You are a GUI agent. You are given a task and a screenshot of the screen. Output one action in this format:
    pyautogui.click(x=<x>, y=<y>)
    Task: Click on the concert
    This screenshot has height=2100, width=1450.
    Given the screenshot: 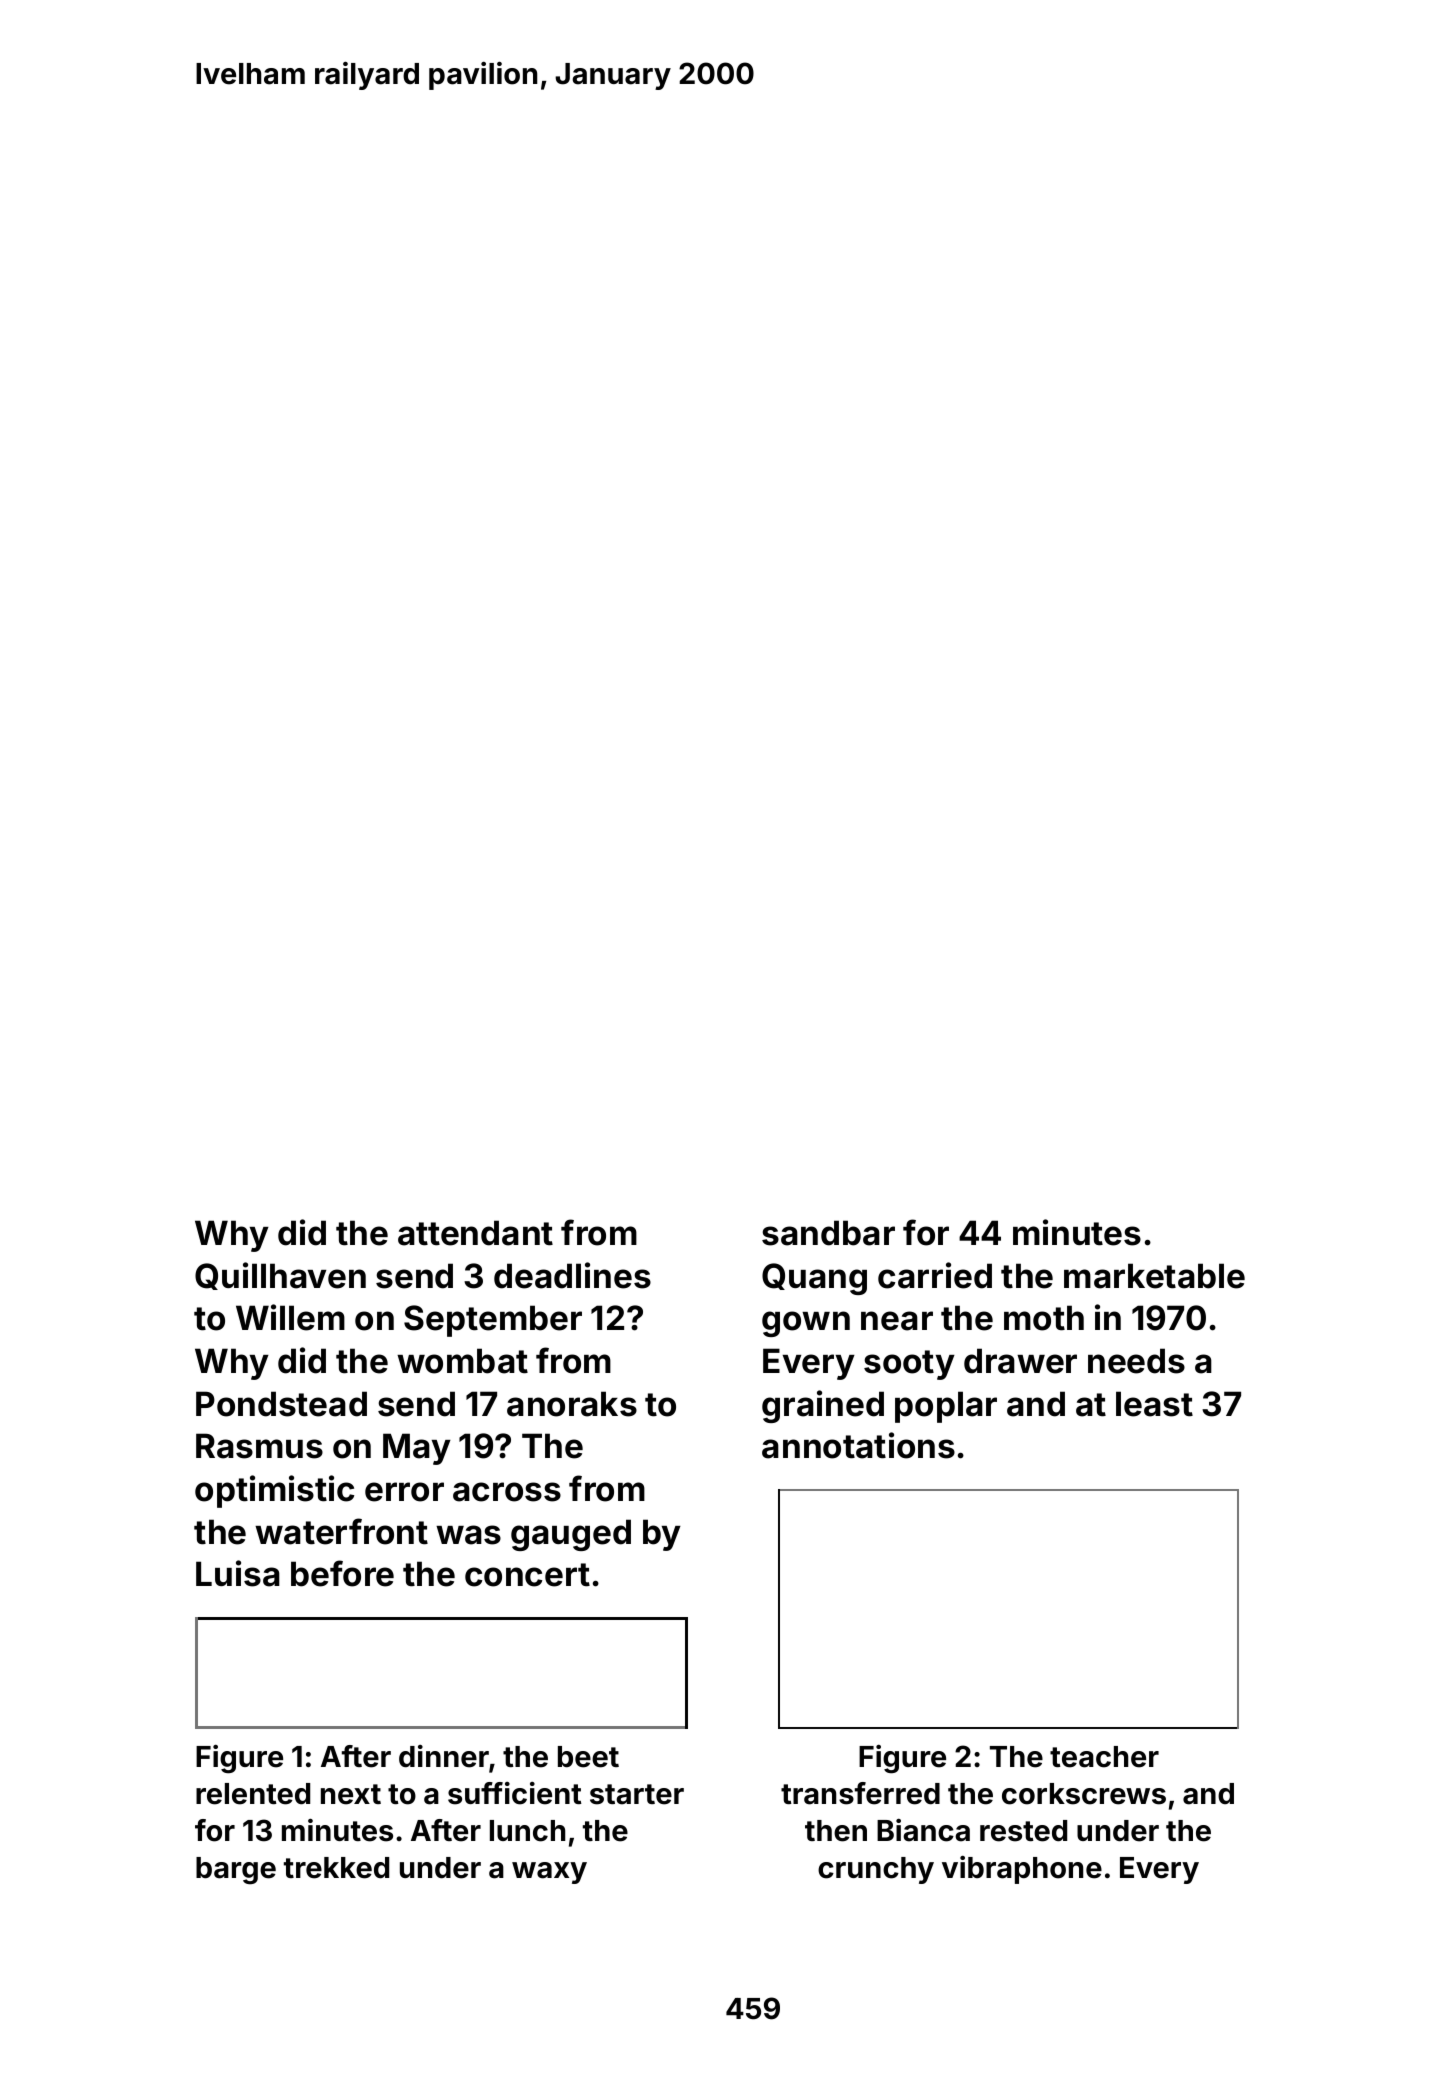 What is the action you would take?
    pyautogui.click(x=527, y=1575)
